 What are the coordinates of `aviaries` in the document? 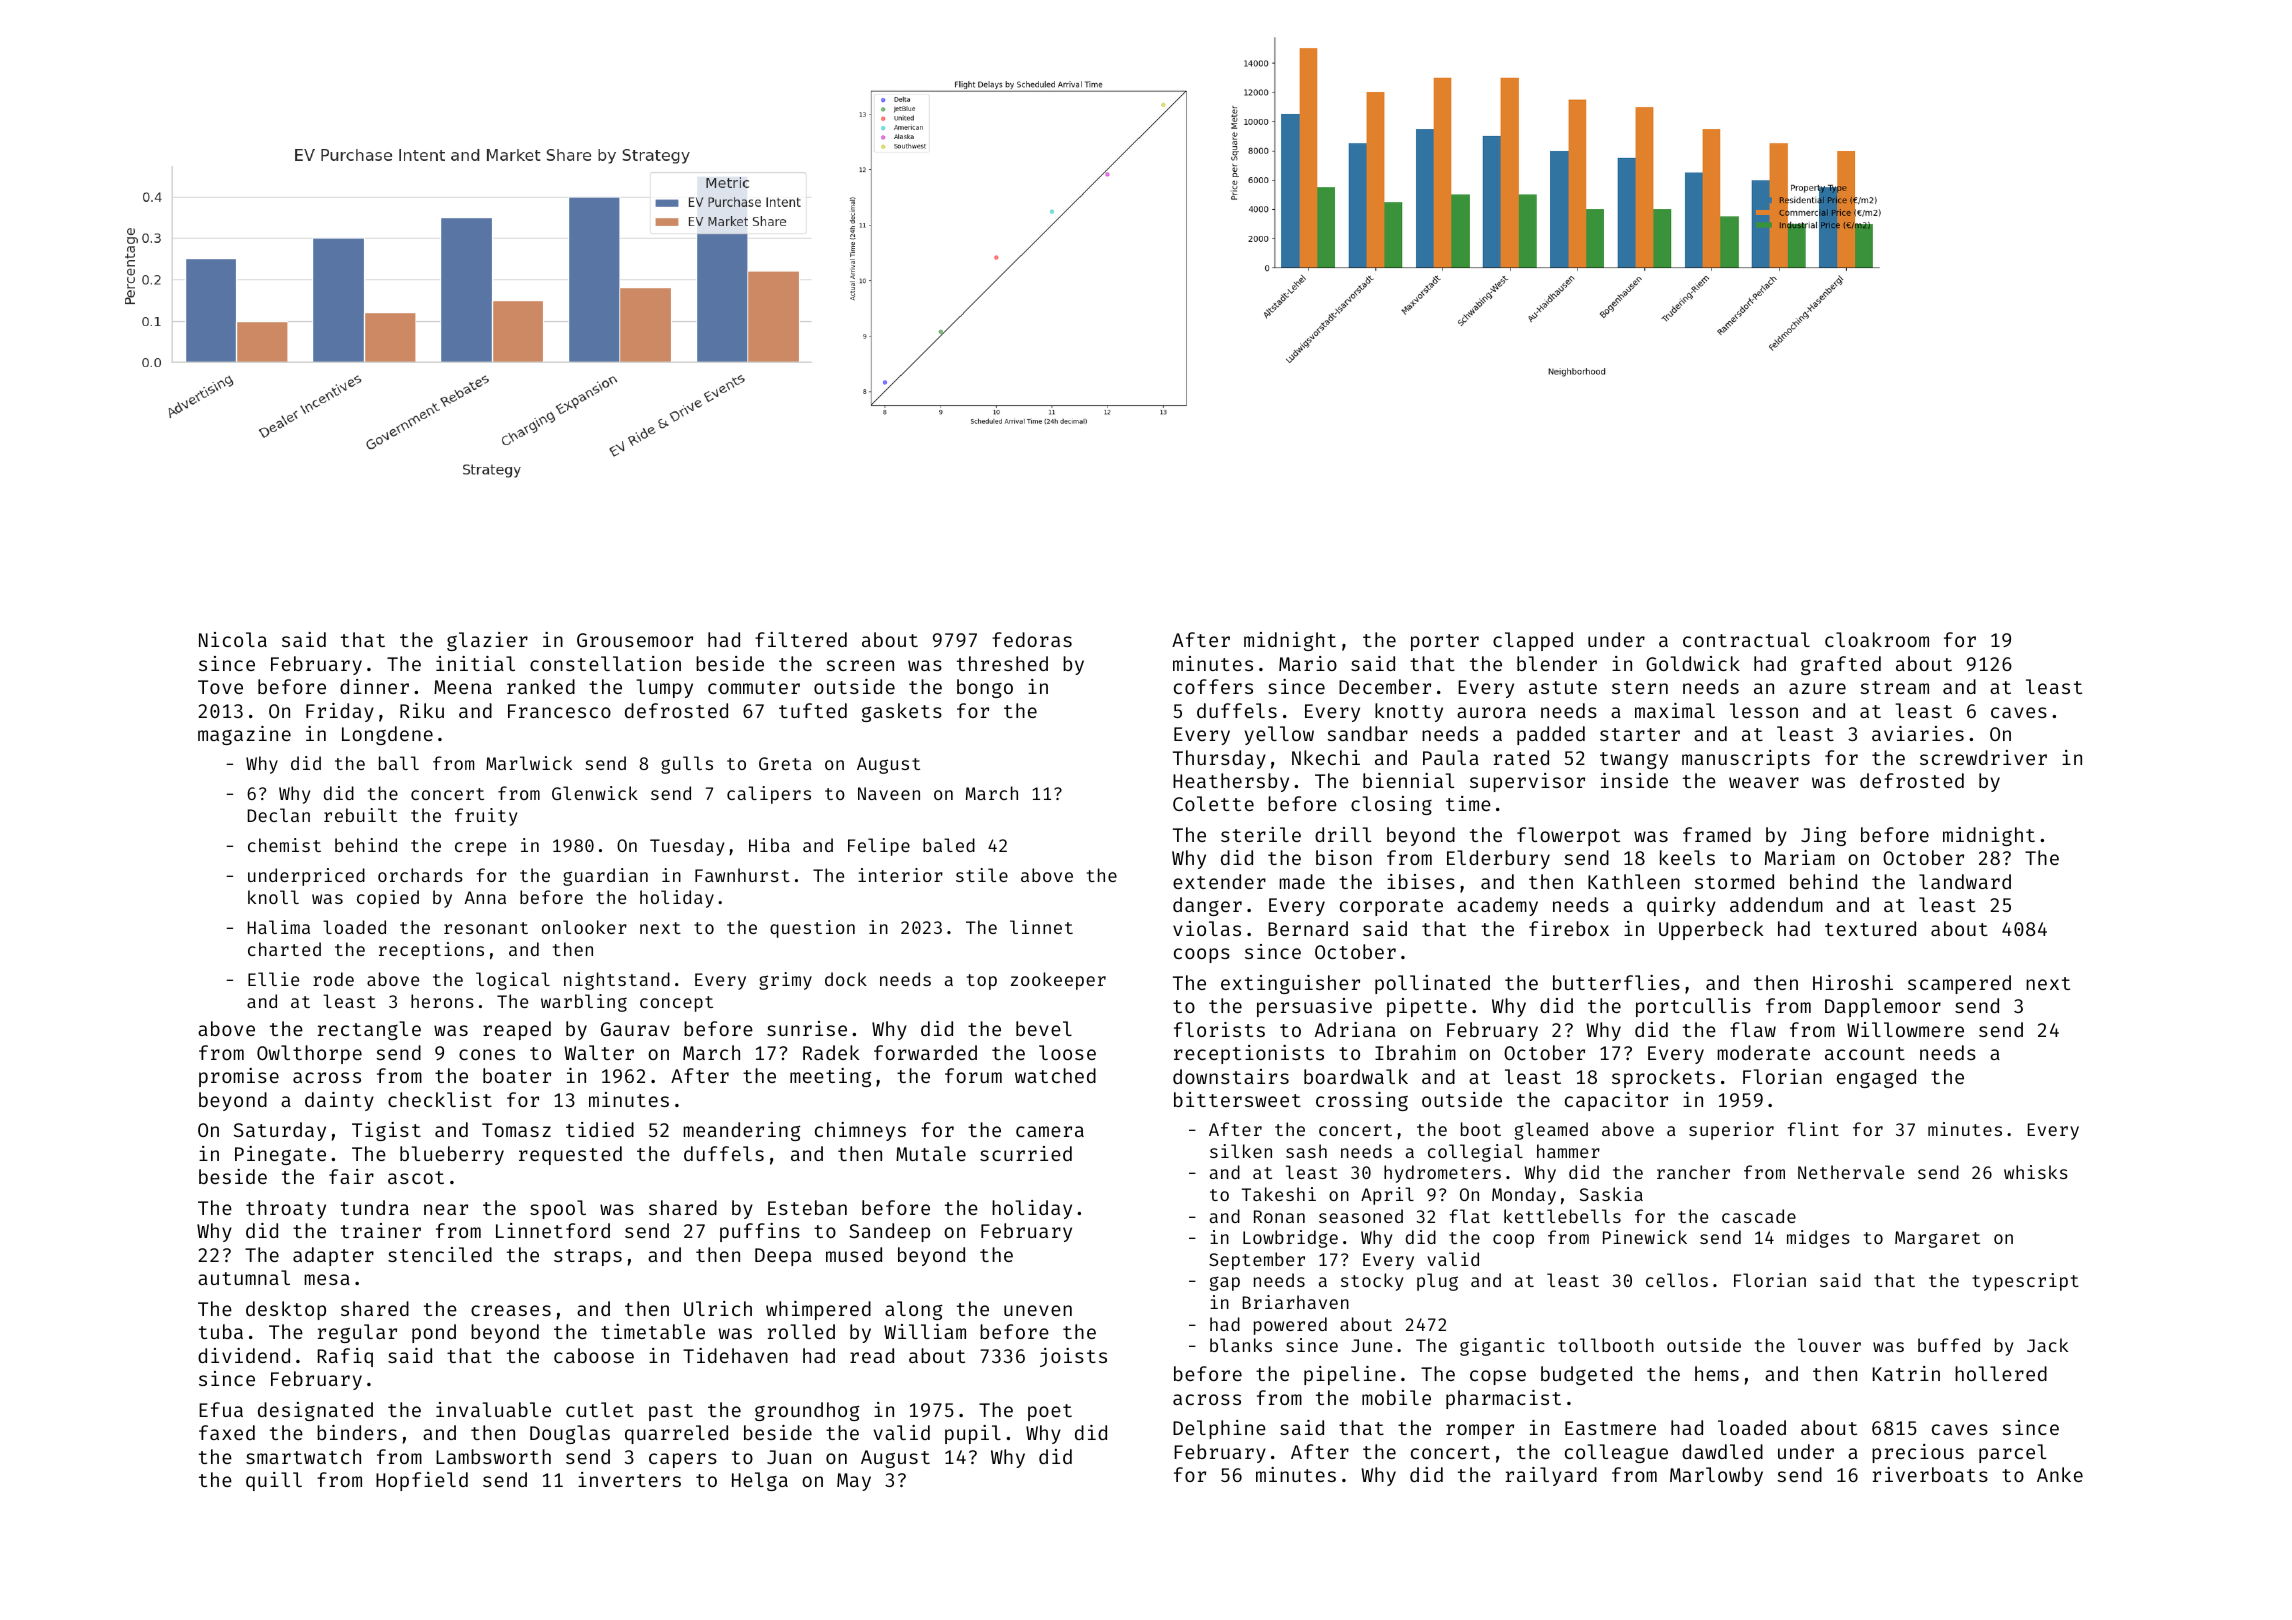 It's located at (1918, 733).
